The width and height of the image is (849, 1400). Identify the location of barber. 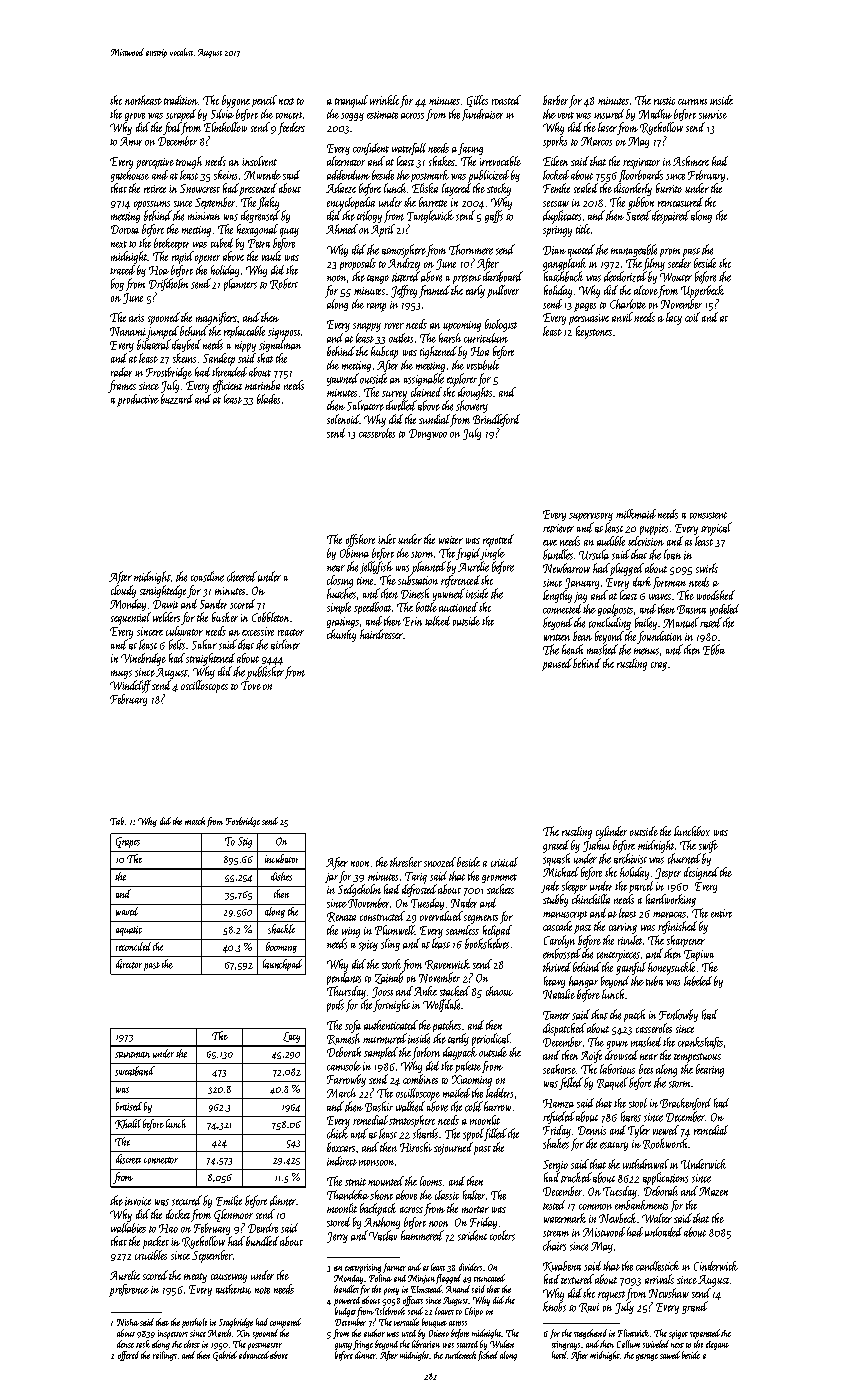
(555, 100).
